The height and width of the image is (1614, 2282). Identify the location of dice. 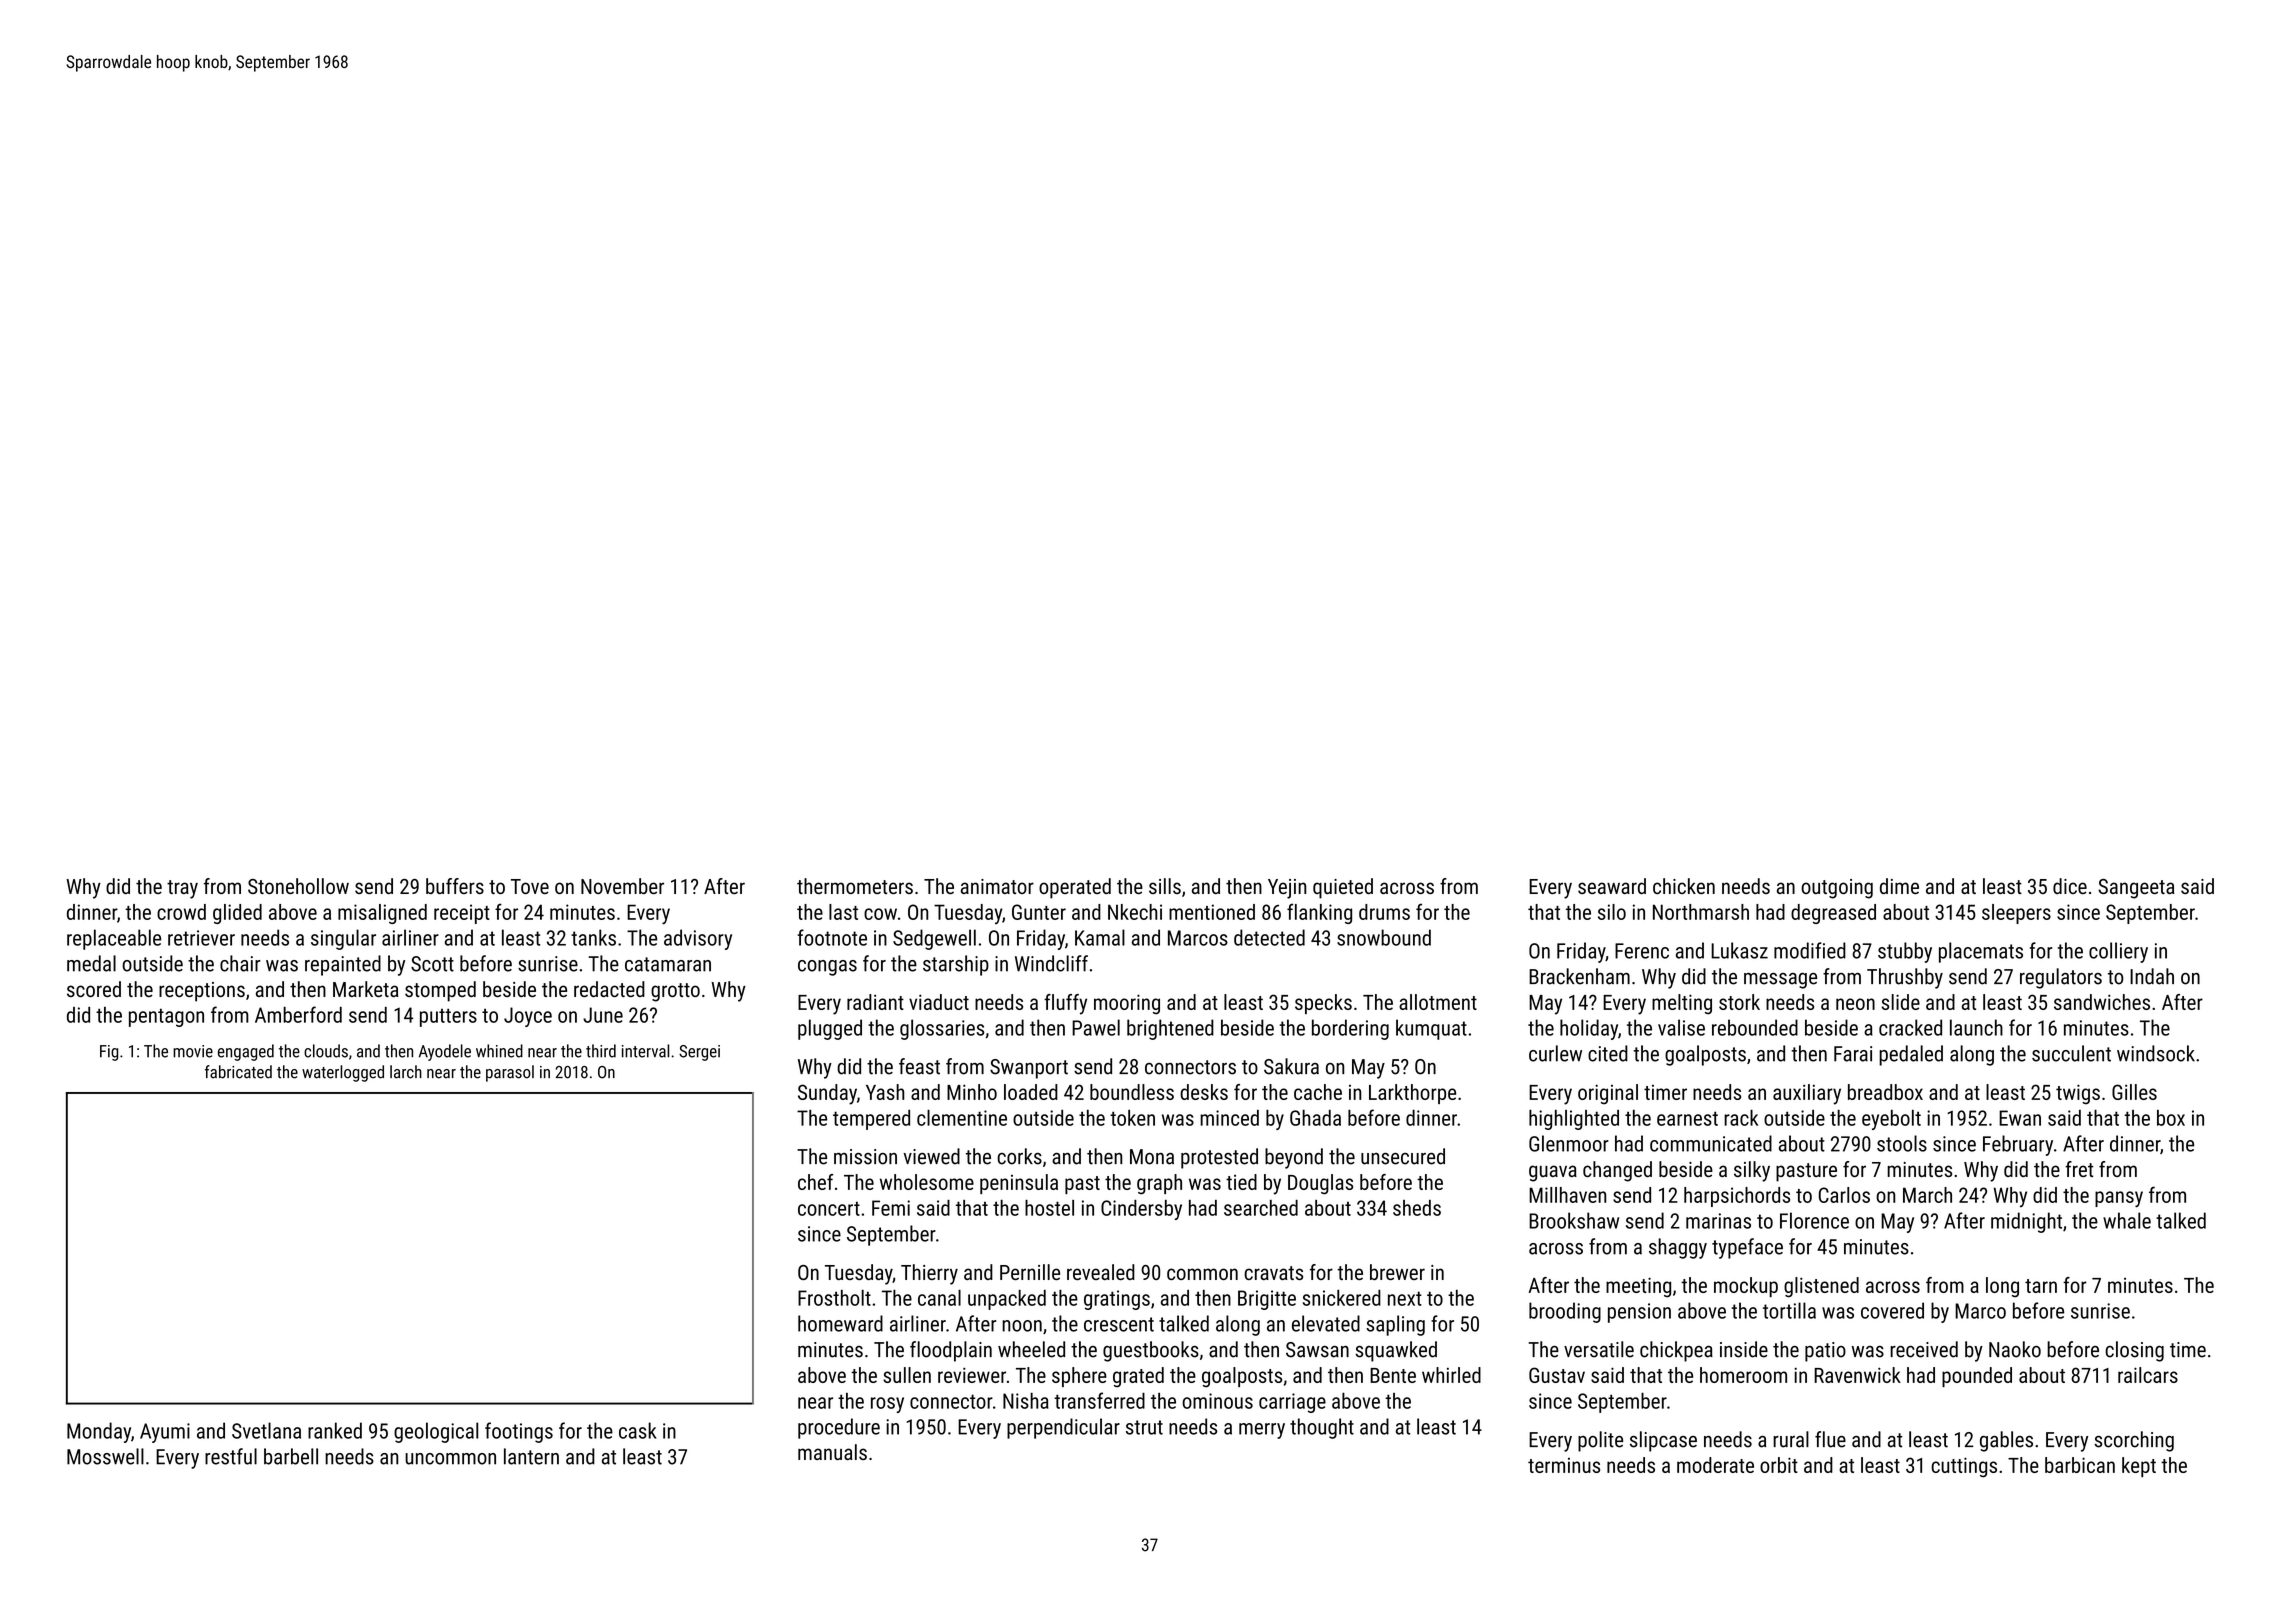
(2070, 886).
